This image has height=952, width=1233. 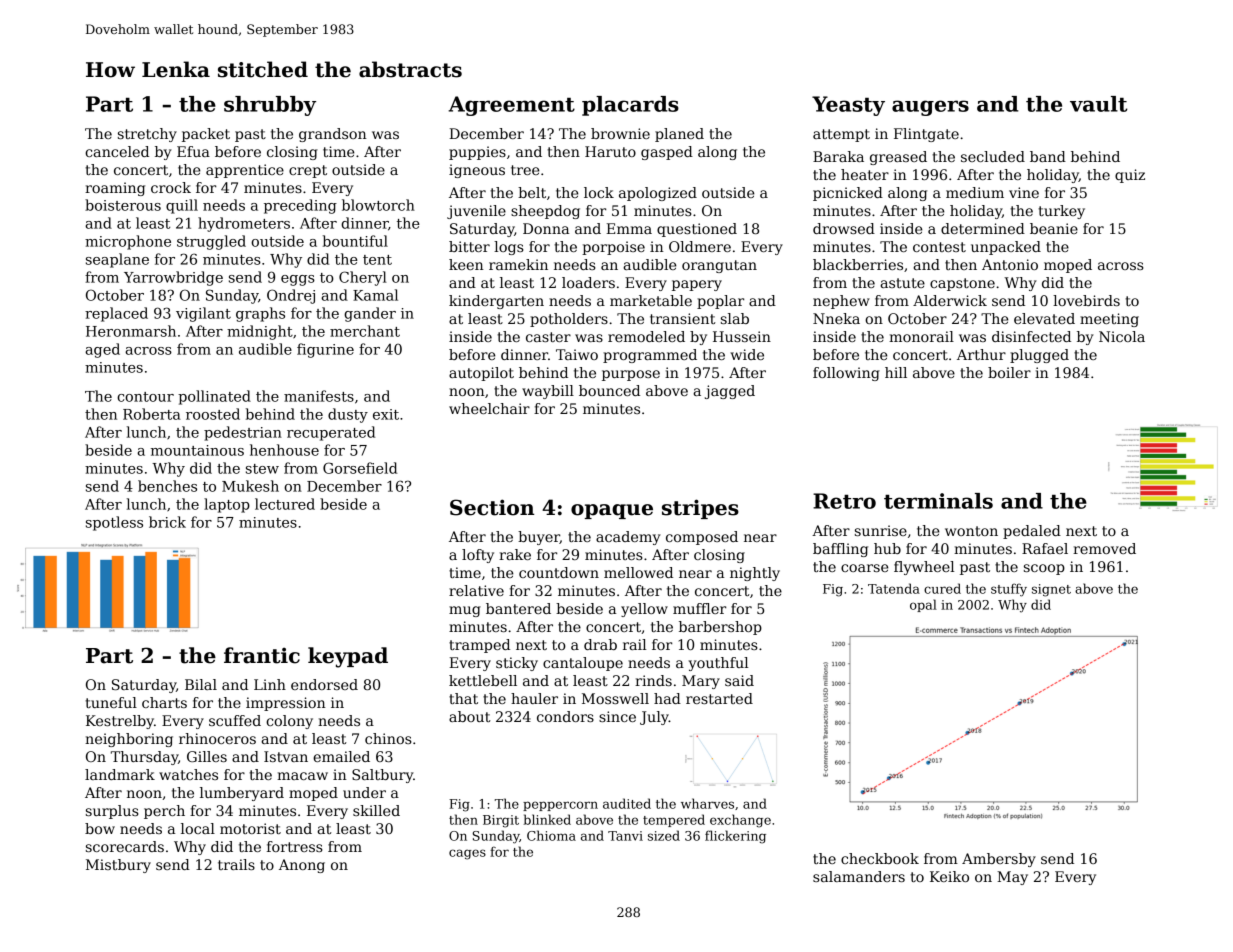 I want to click on flickering, so click(x=735, y=837).
